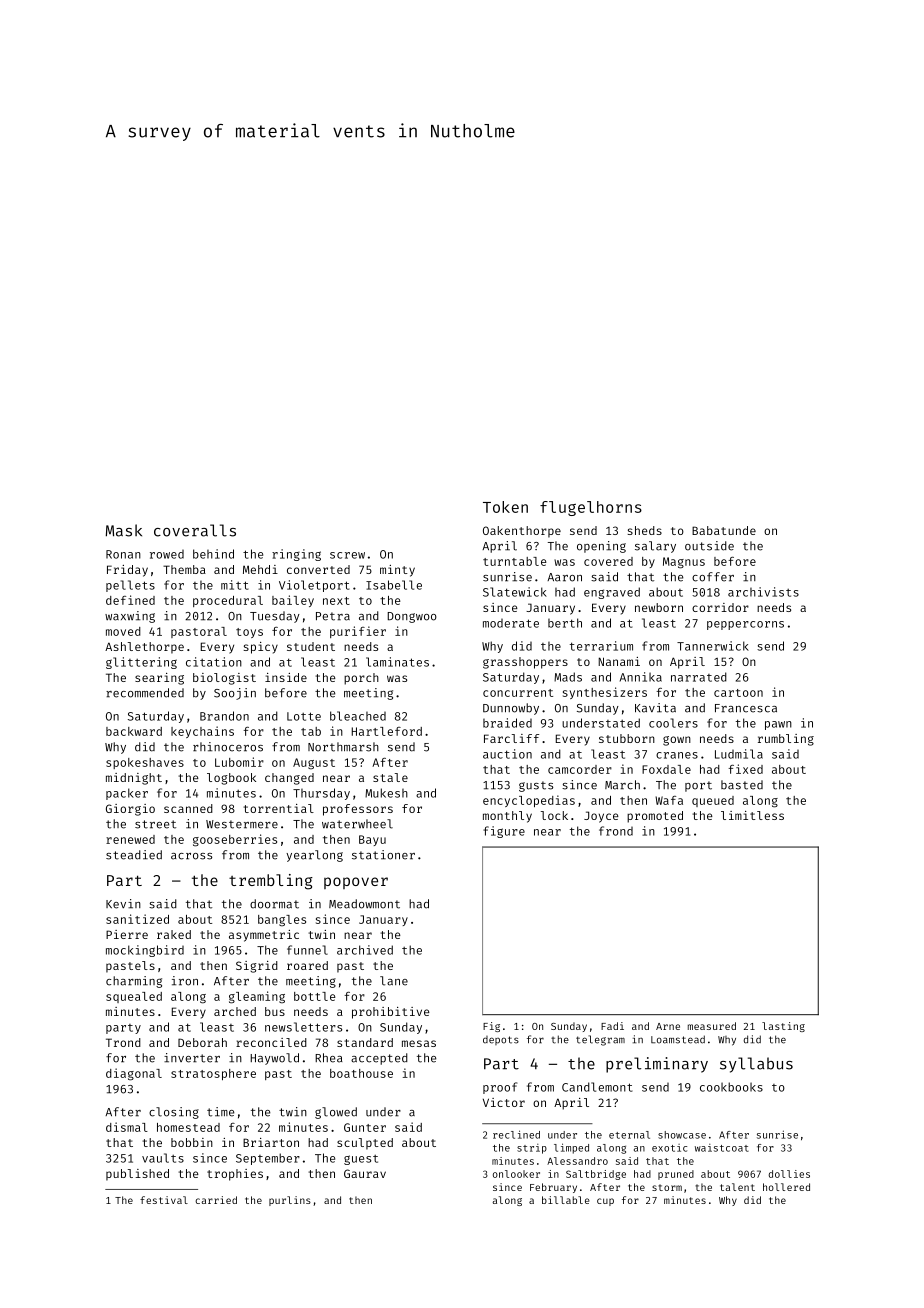  I want to click on purlins, so click(290, 1201).
